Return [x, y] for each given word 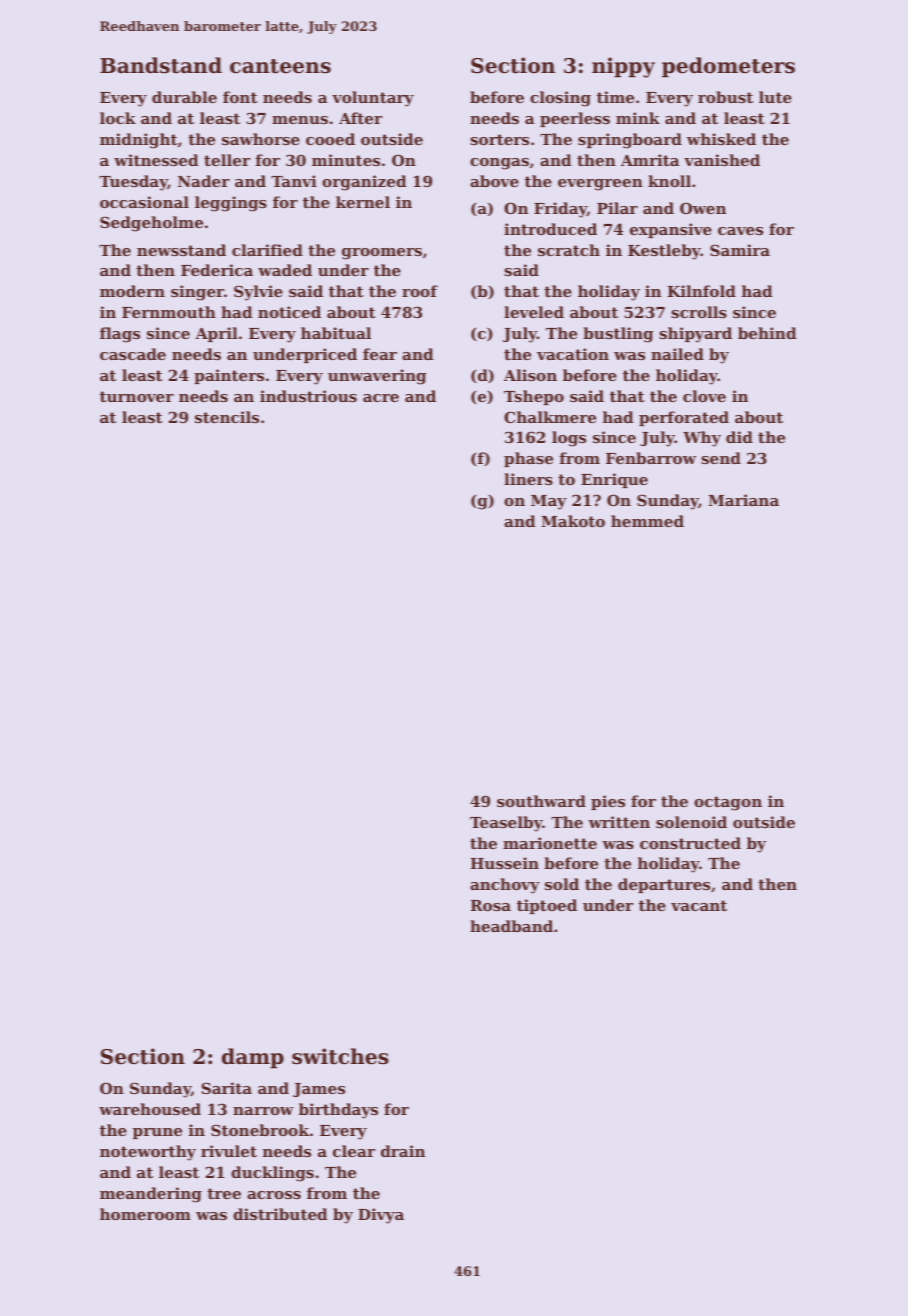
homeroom [145, 1214]
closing [560, 99]
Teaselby [506, 824]
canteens [280, 66]
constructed [690, 843]
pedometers [728, 67]
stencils [227, 417]
